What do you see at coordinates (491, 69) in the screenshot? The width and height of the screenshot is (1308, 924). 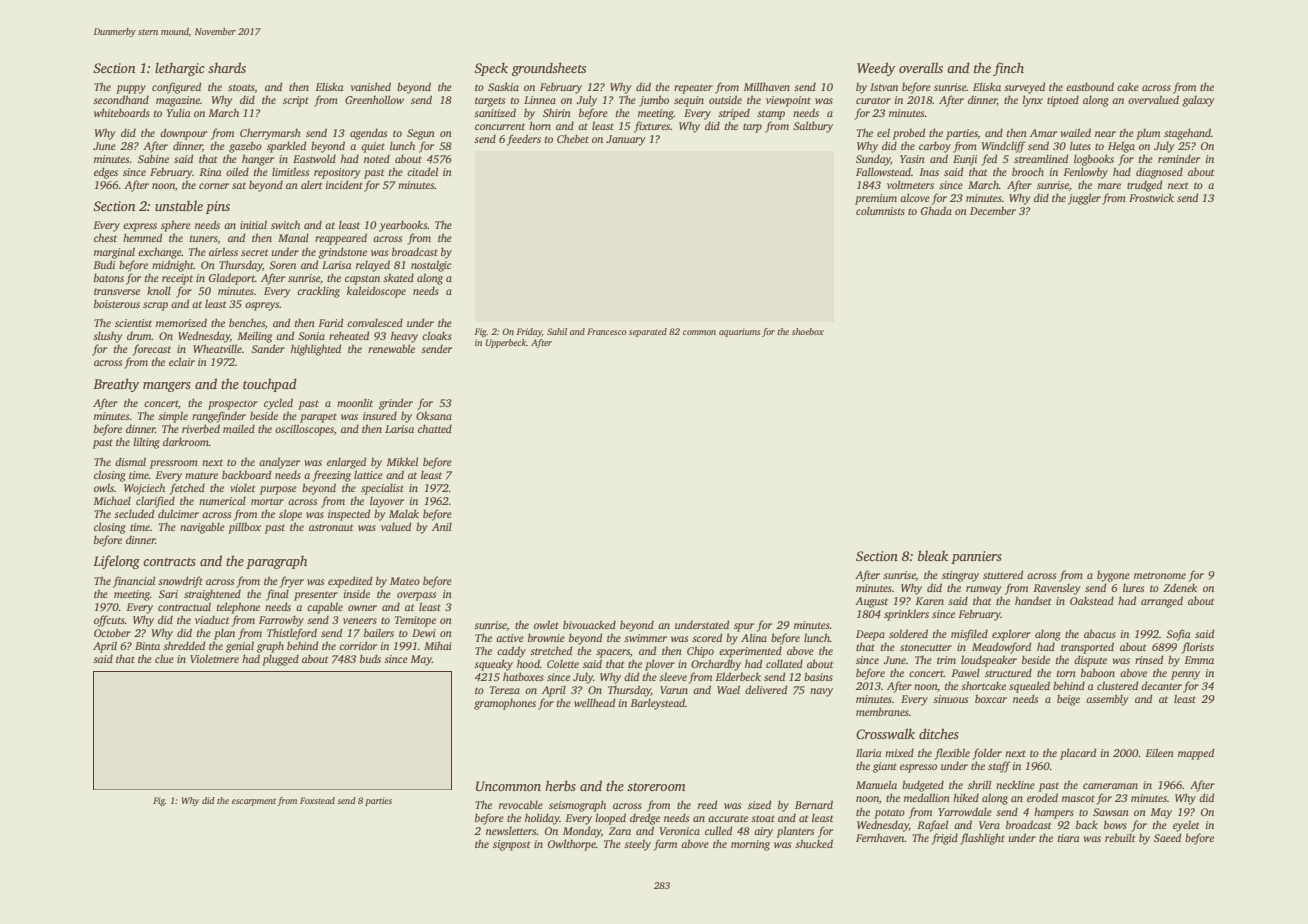 I see `Speck` at bounding box center [491, 69].
